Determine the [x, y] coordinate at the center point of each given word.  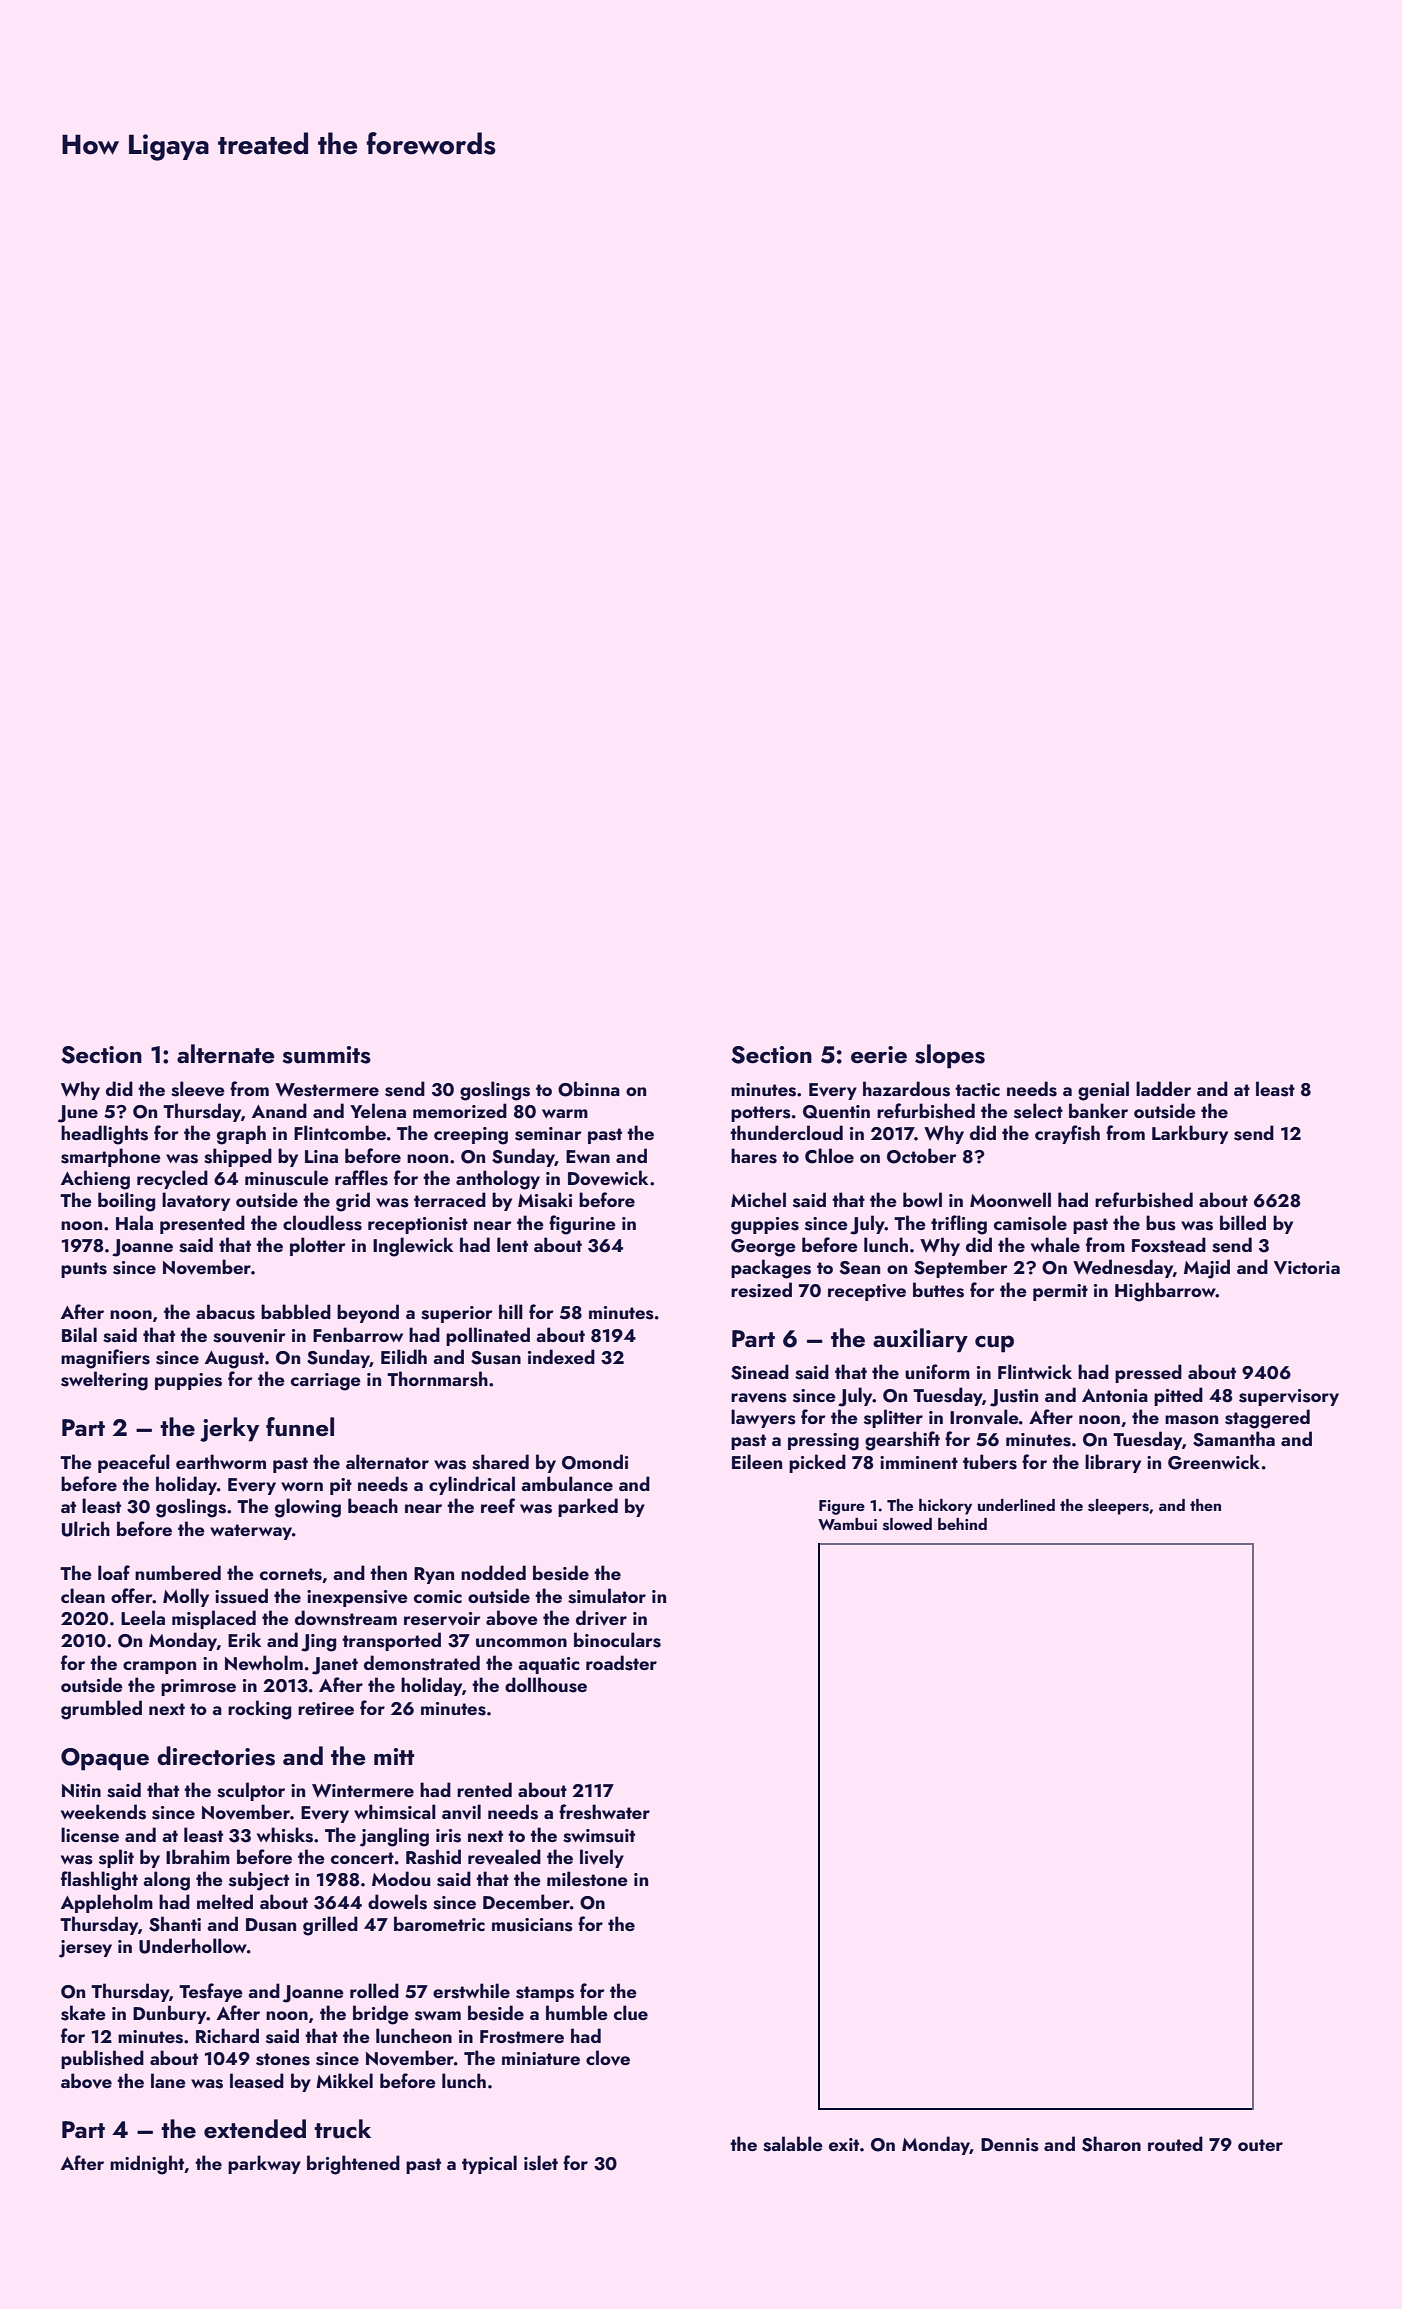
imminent [919, 1462]
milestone [587, 1879]
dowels [397, 1902]
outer [1260, 2145]
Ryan [434, 1575]
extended [255, 2128]
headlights [104, 1135]
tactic [977, 1089]
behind [962, 1524]
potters [761, 1114]
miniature [541, 2058]
